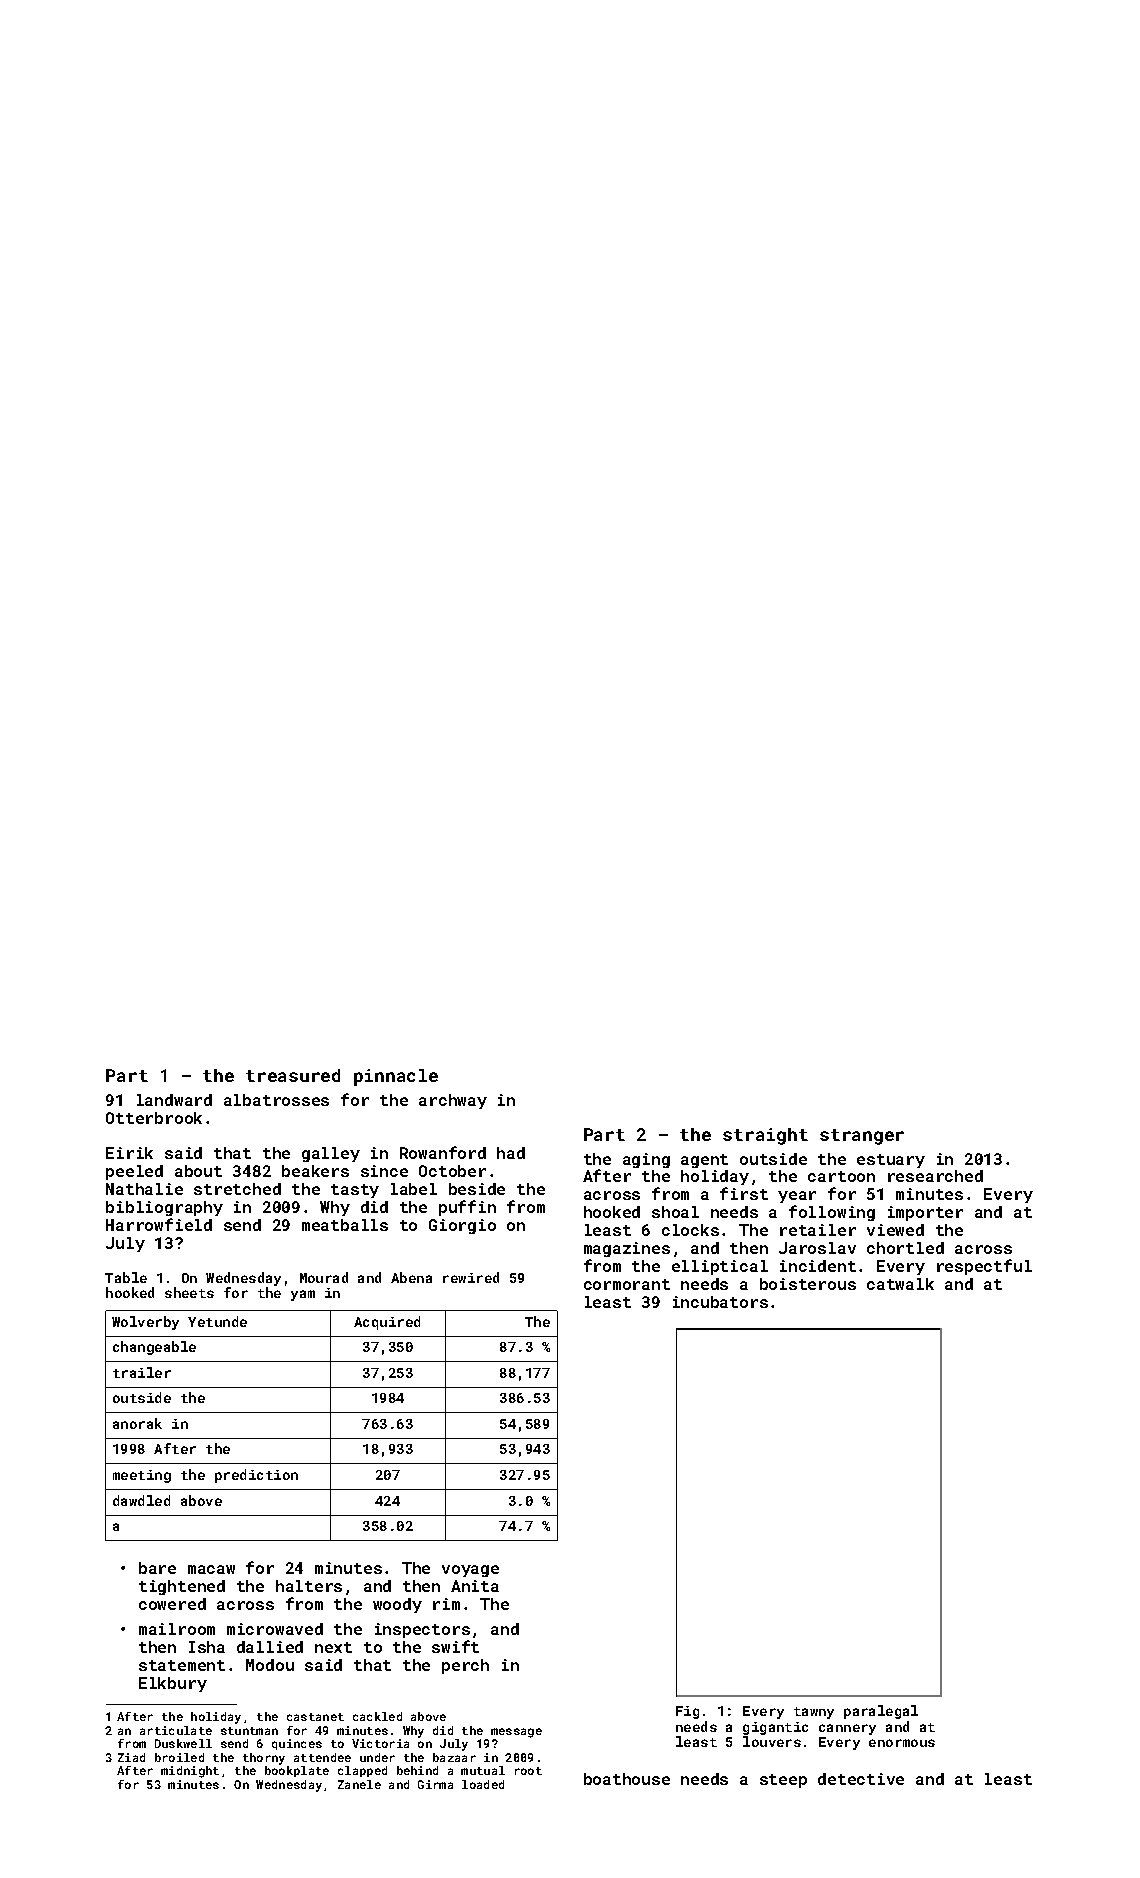 This screenshot has height=1878, width=1140. Describe the element at coordinates (861, 1779) in the screenshot. I see `detective` at that location.
